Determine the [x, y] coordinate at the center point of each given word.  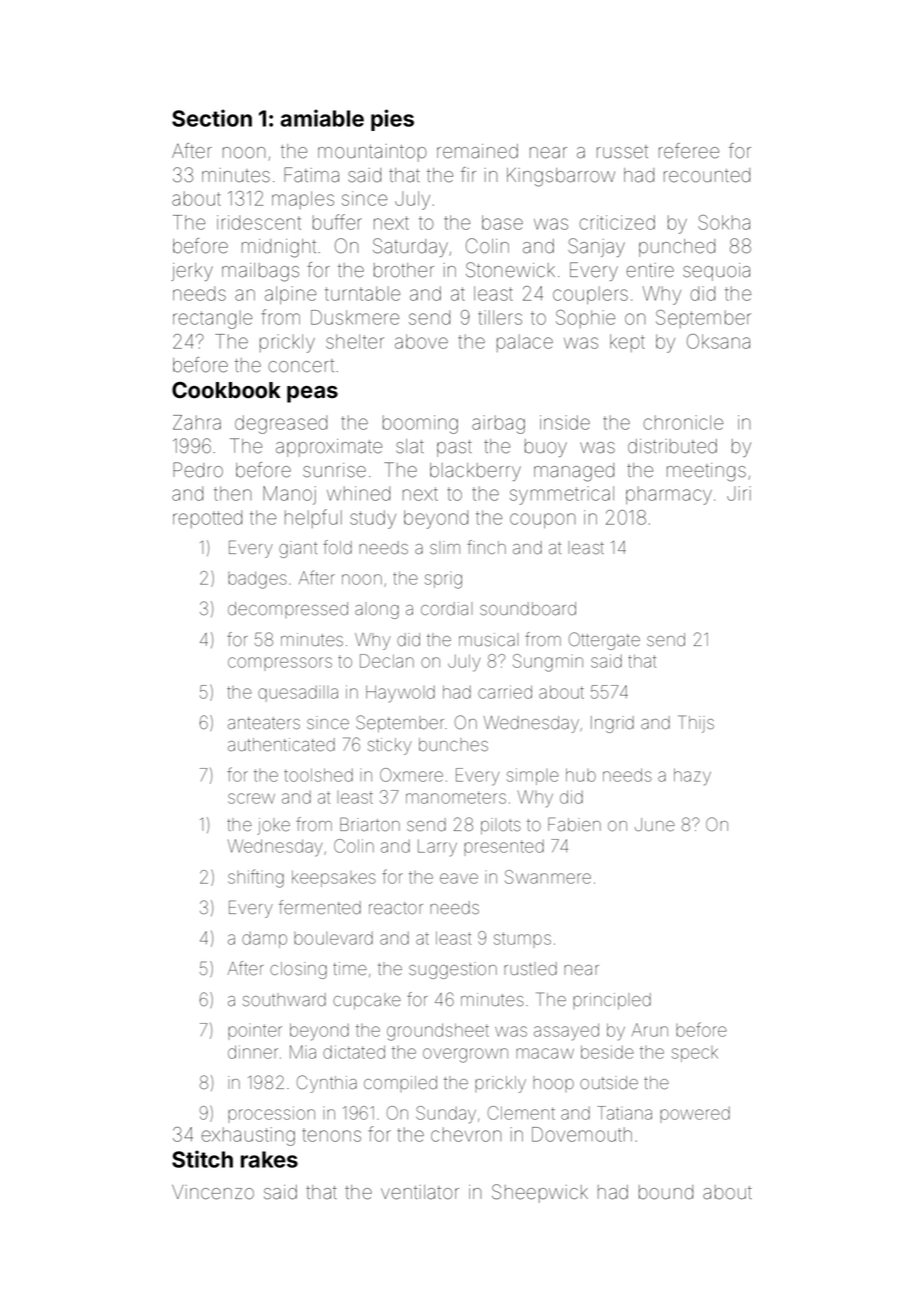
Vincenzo [213, 1192]
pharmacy [669, 495]
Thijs [696, 724]
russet [622, 152]
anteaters [264, 723]
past [454, 448]
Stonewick [510, 270]
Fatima [311, 175]
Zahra [197, 422]
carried [505, 692]
